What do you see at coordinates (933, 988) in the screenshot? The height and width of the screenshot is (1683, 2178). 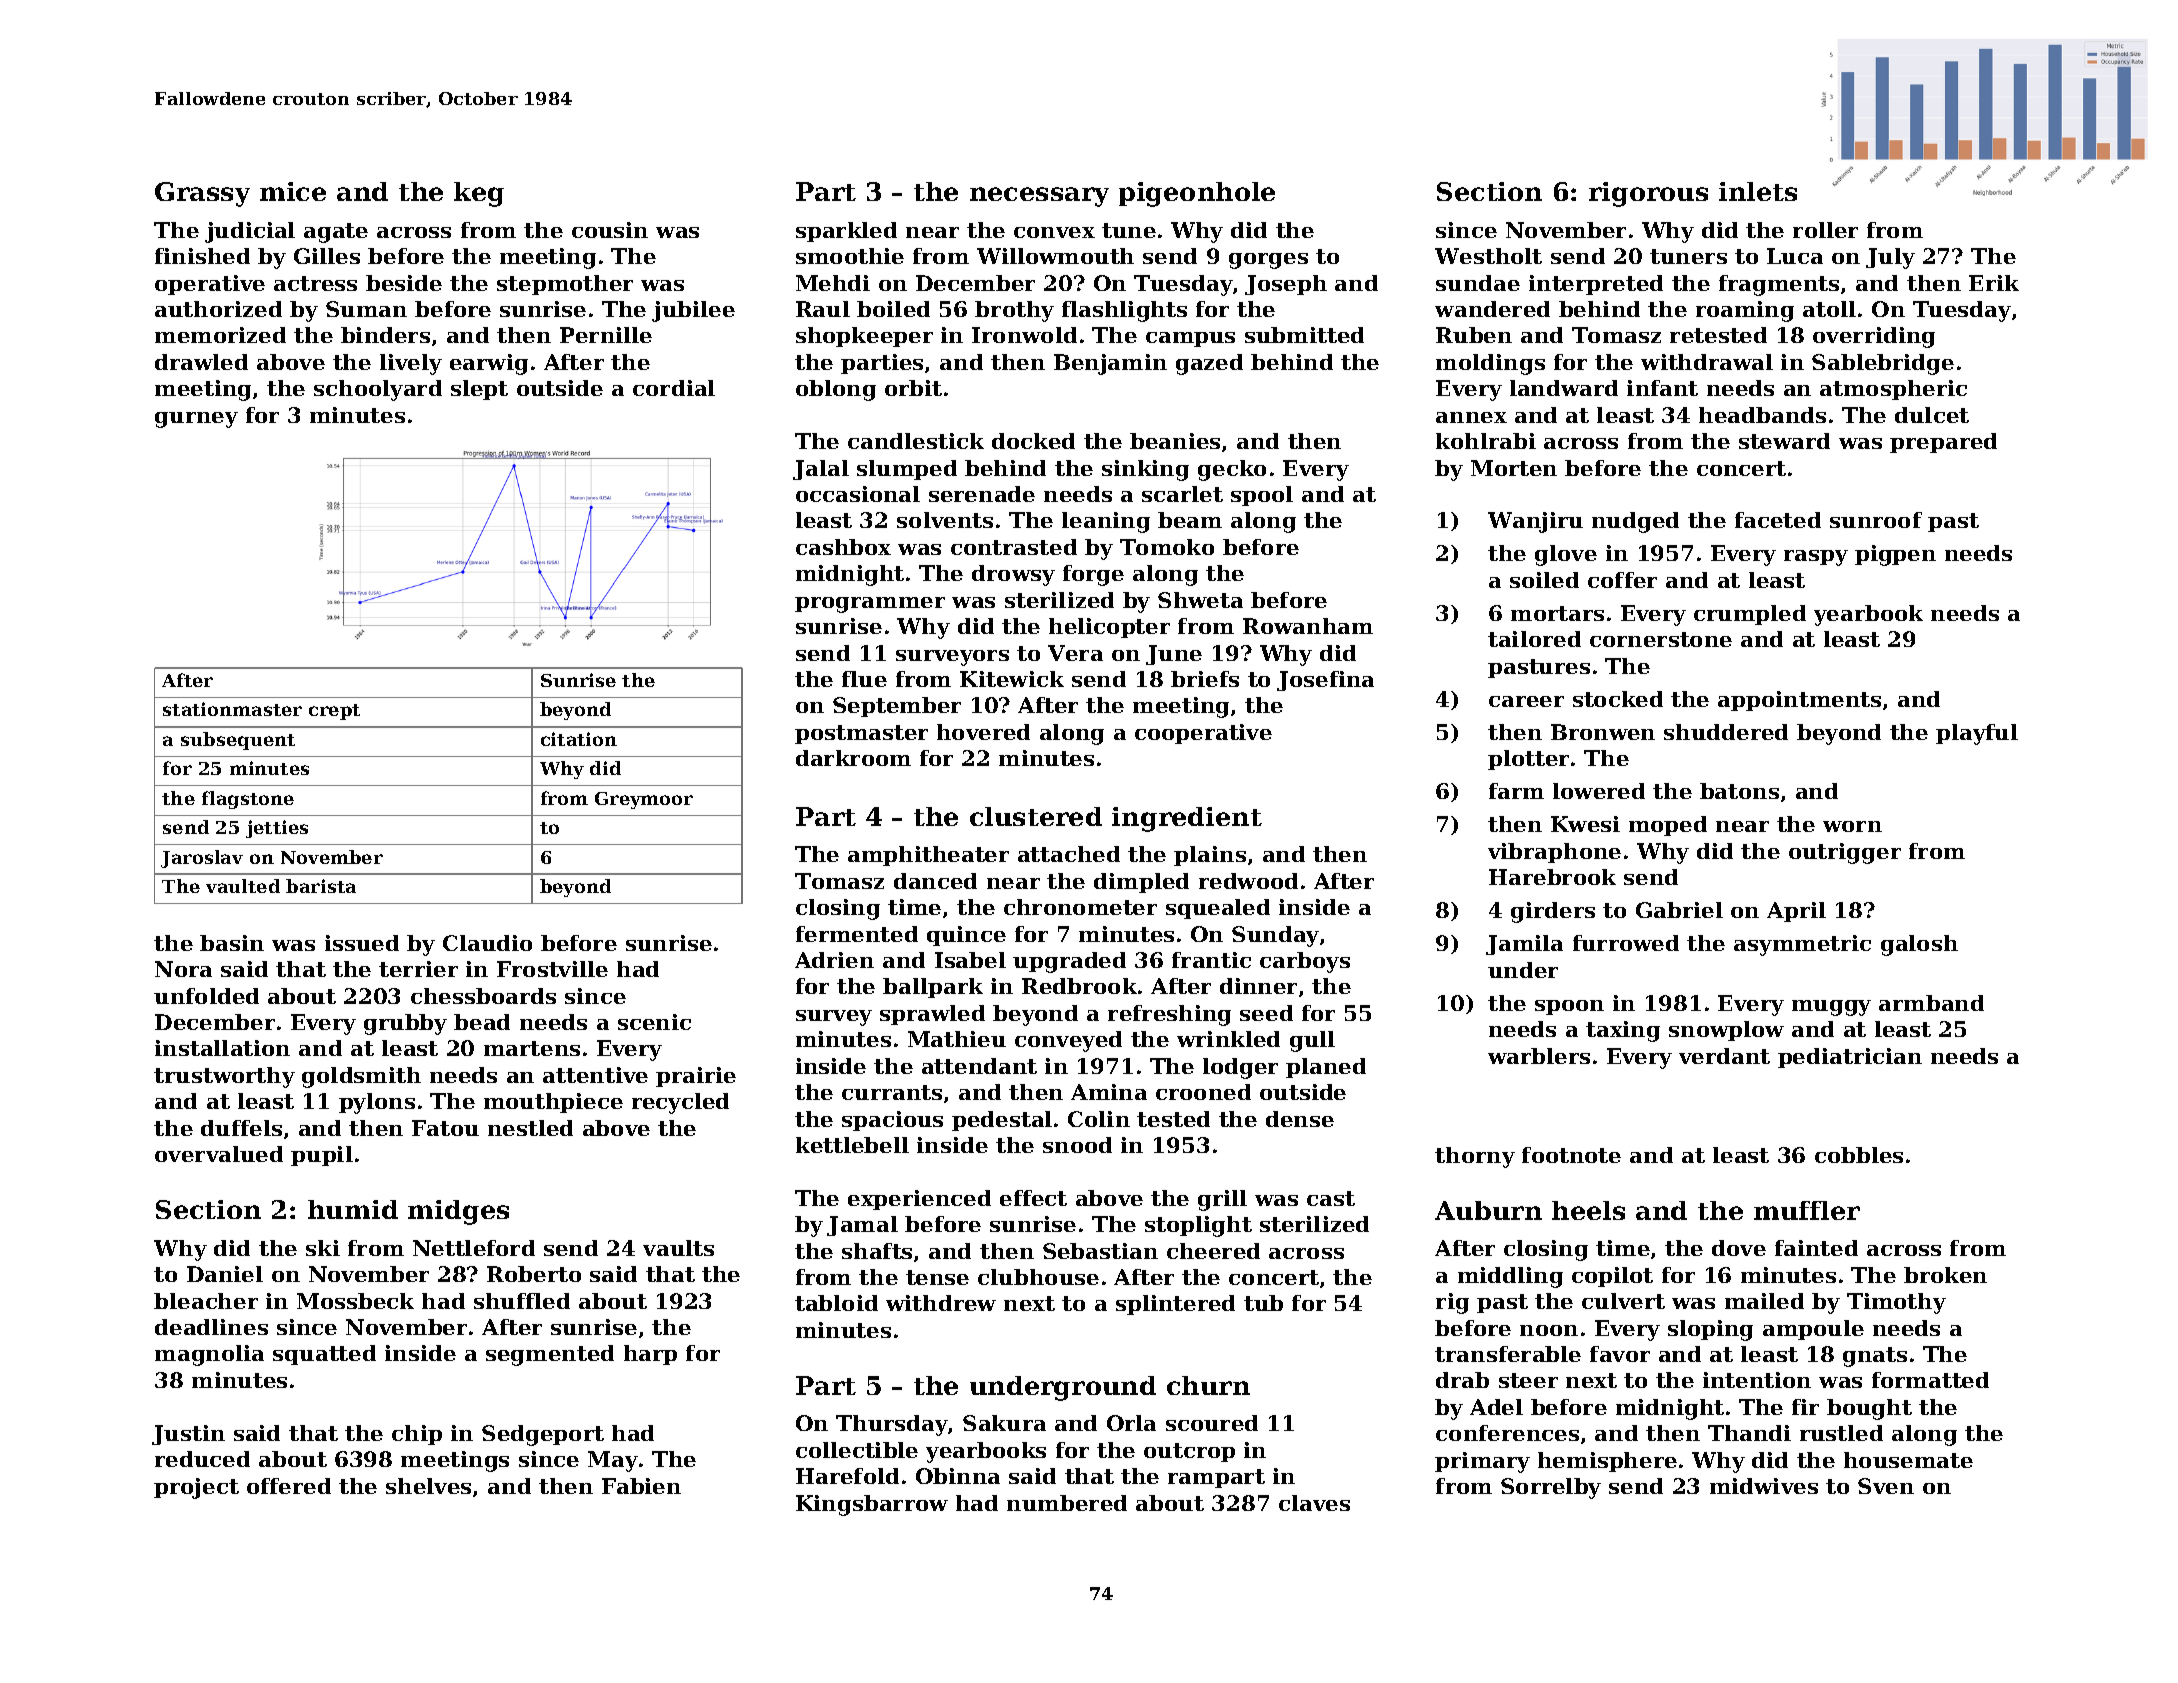 I see `ballpark` at bounding box center [933, 988].
